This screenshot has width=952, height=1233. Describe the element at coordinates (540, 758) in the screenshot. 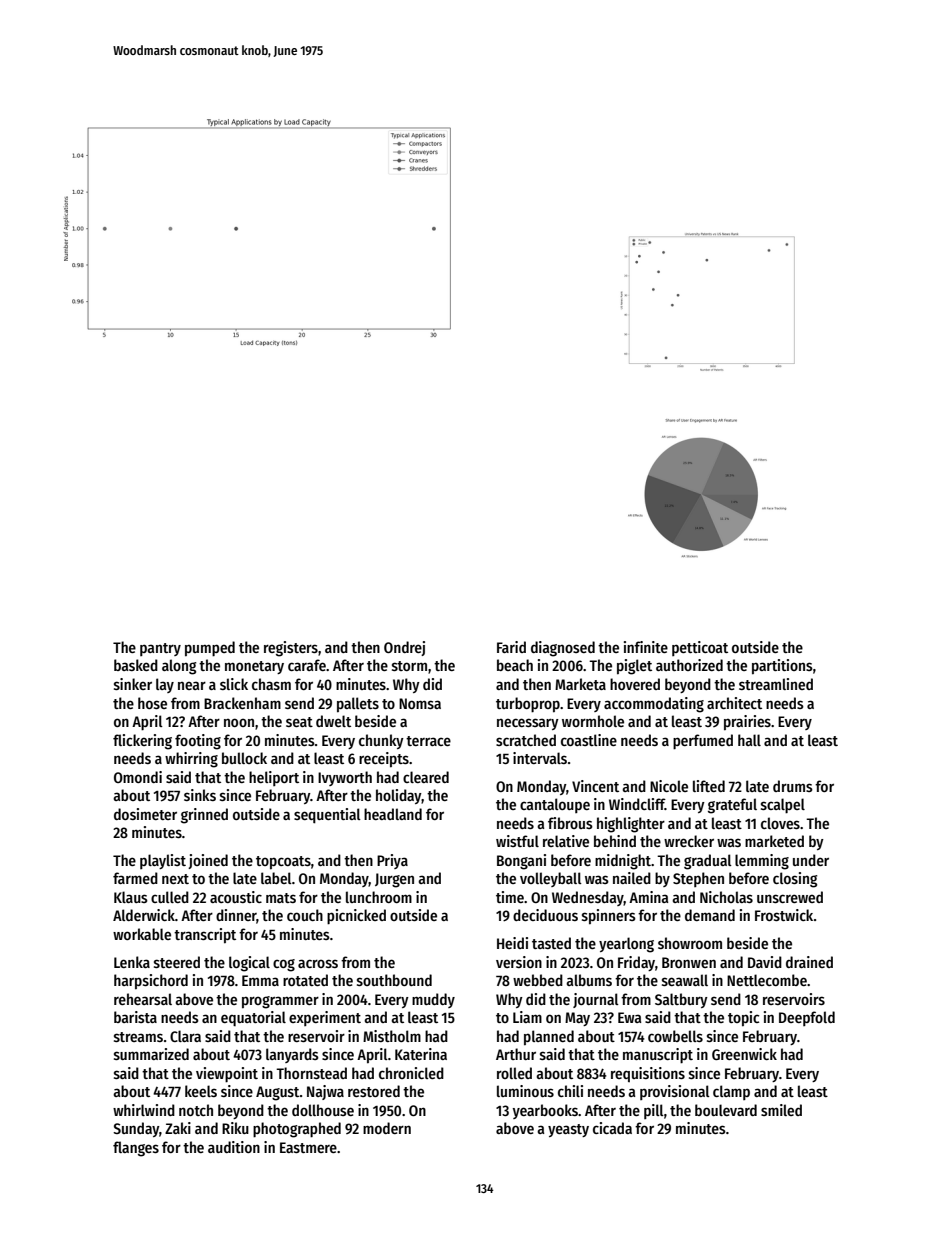

I see `intervals` at that location.
